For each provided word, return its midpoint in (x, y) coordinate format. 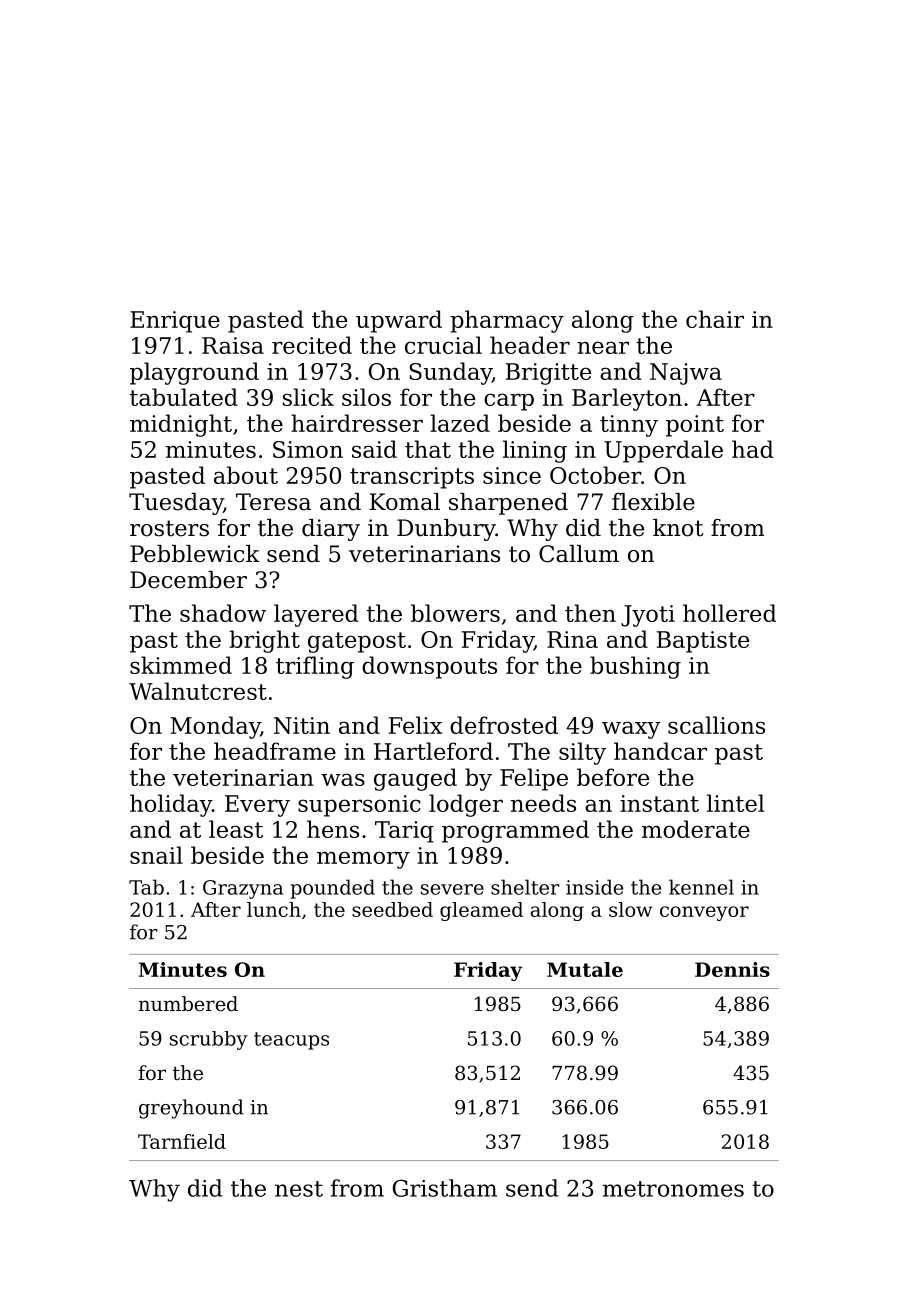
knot (678, 528)
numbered (188, 1004)
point (695, 426)
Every (257, 806)
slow (631, 909)
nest (299, 1189)
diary (331, 530)
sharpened (508, 504)
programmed (515, 831)
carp (509, 402)
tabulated (184, 397)
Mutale (585, 969)
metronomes (673, 1189)
